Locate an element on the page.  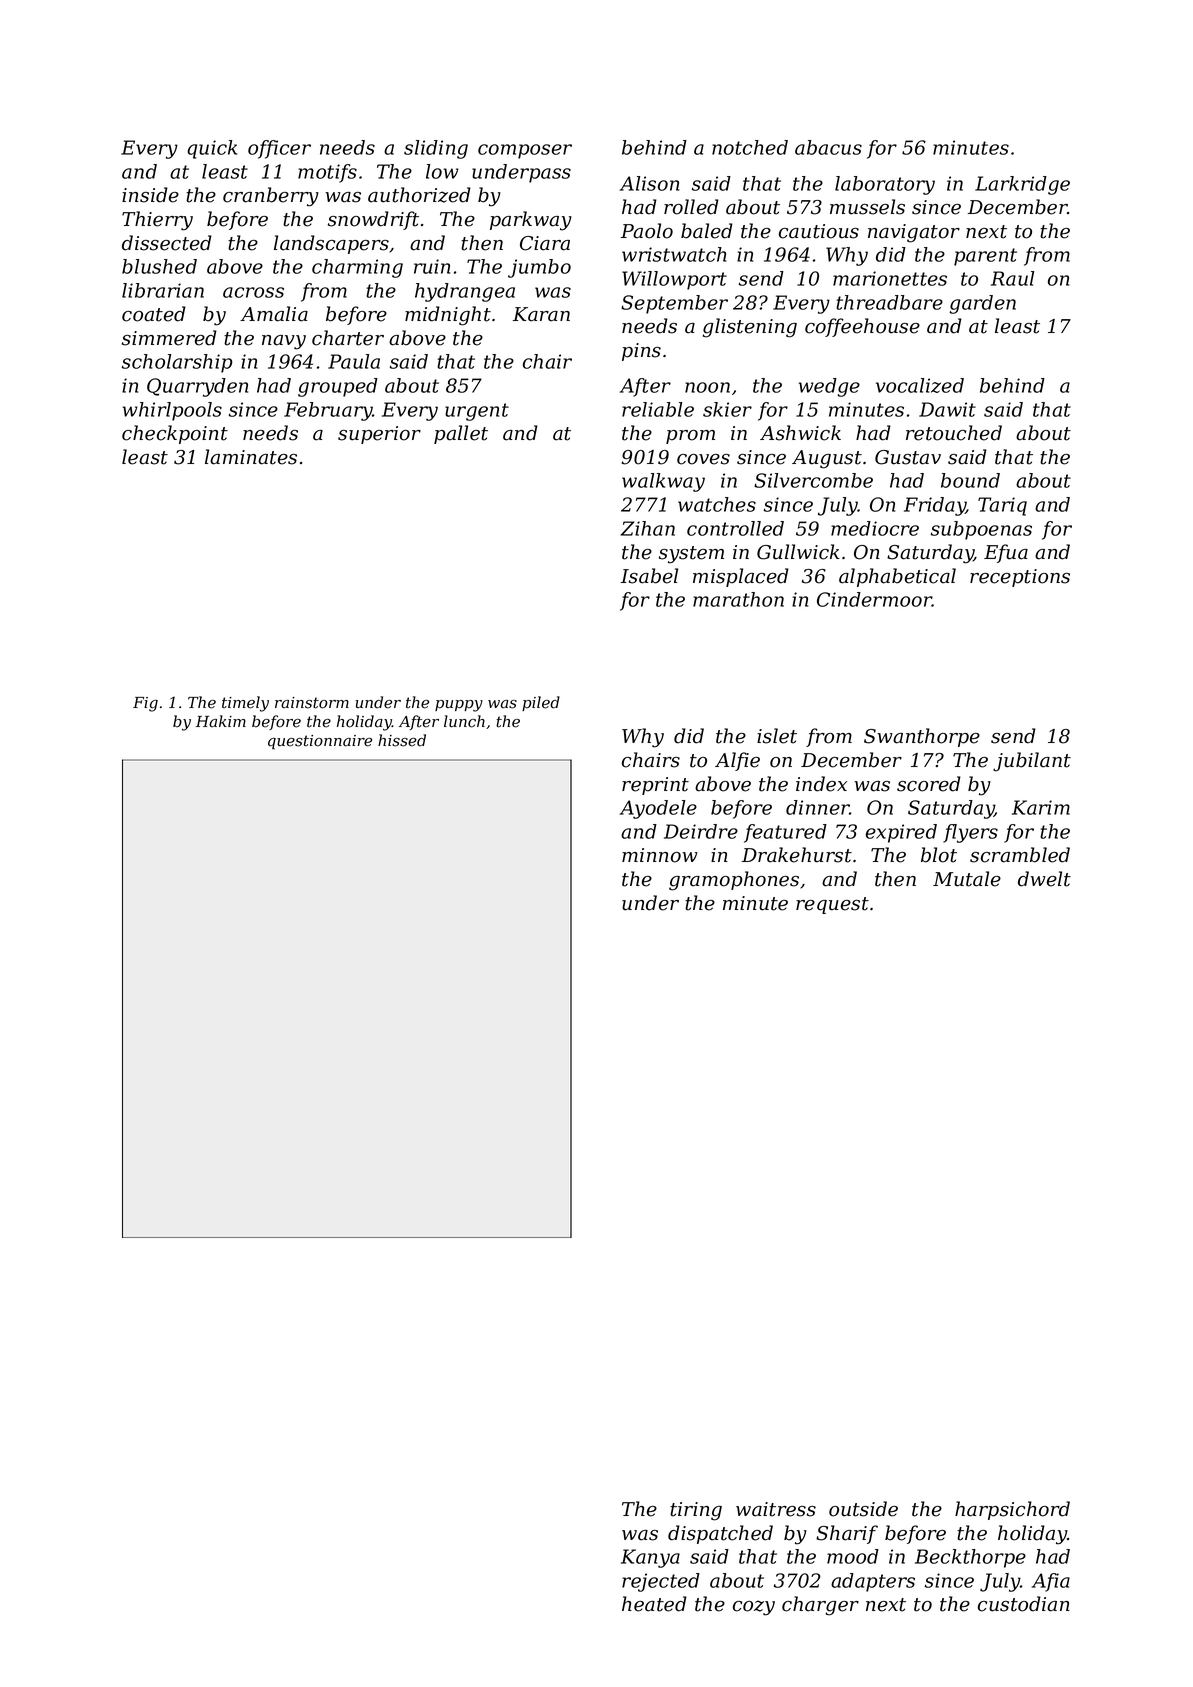
Fig is located at coordinates (145, 704).
